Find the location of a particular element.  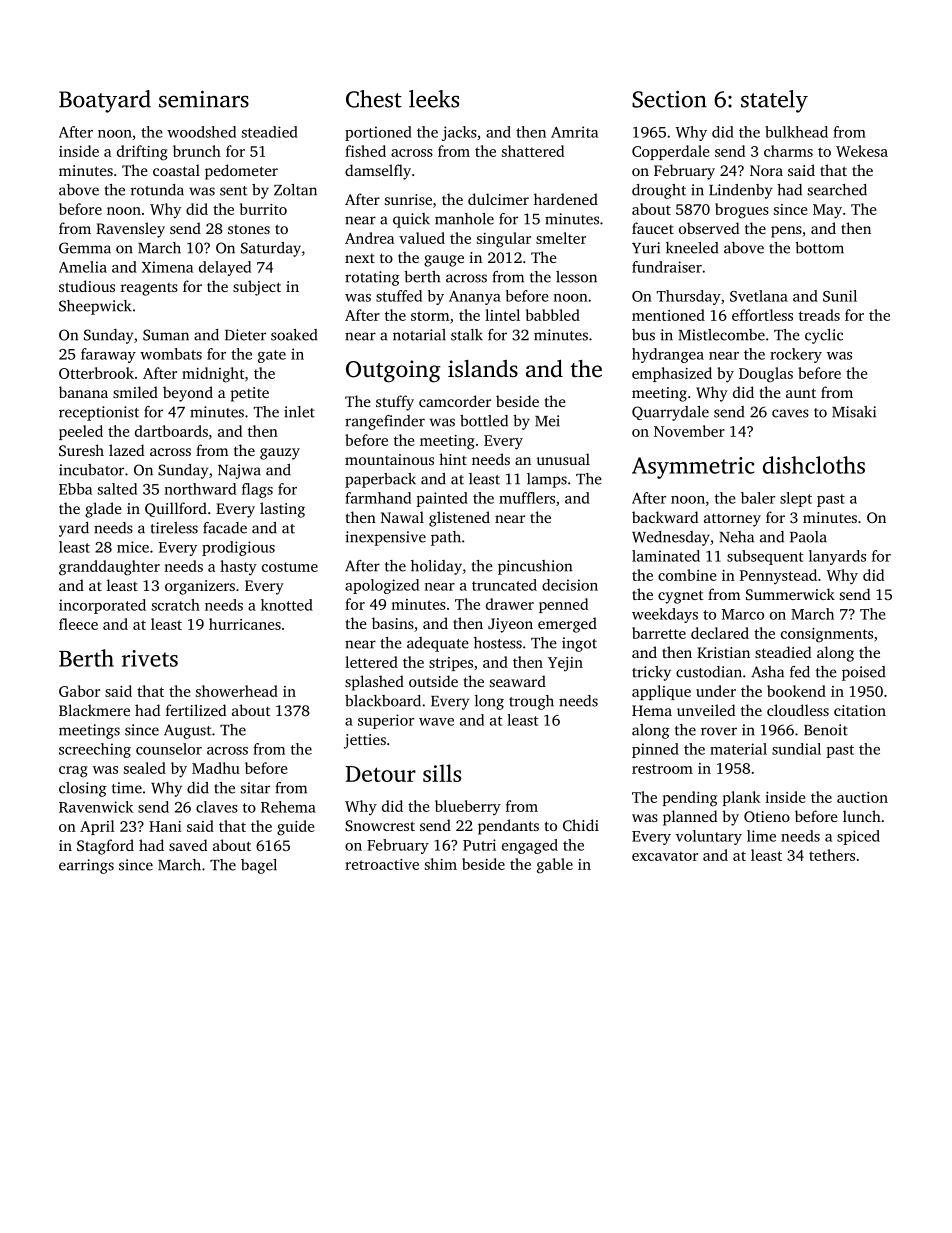

cloudless is located at coordinates (798, 710).
